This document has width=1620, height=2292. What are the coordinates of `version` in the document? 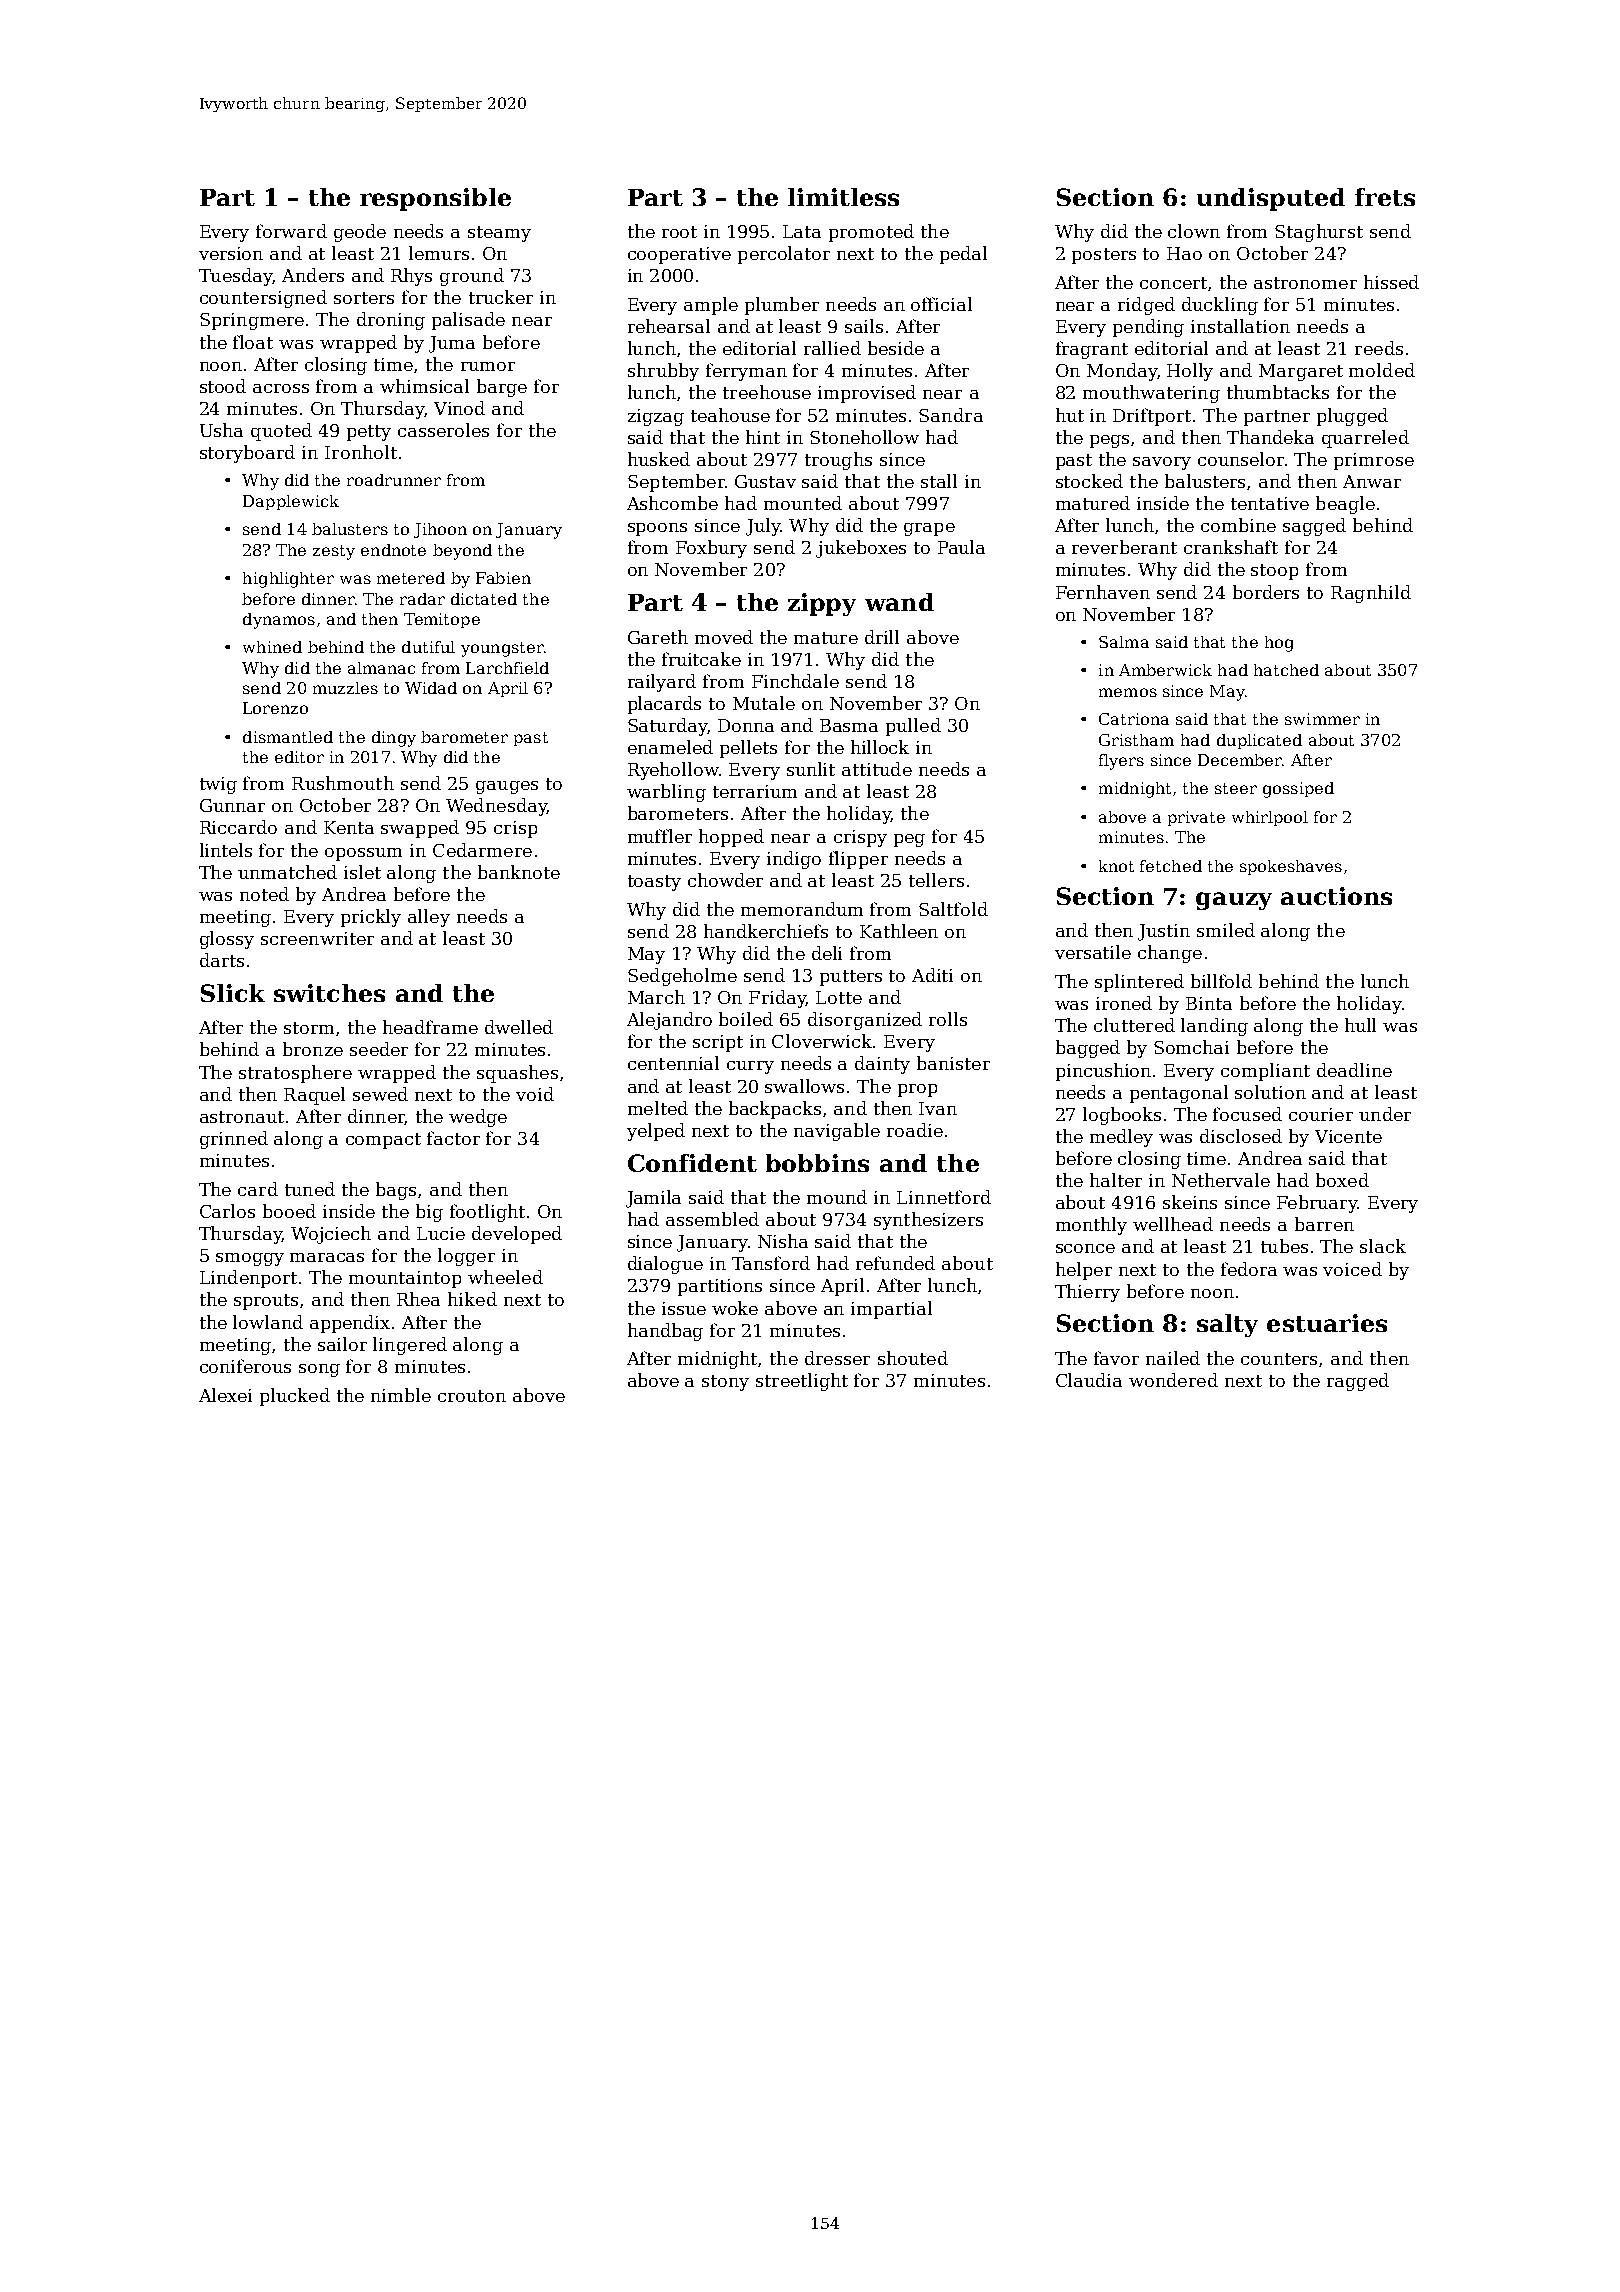 It's located at (231, 253).
